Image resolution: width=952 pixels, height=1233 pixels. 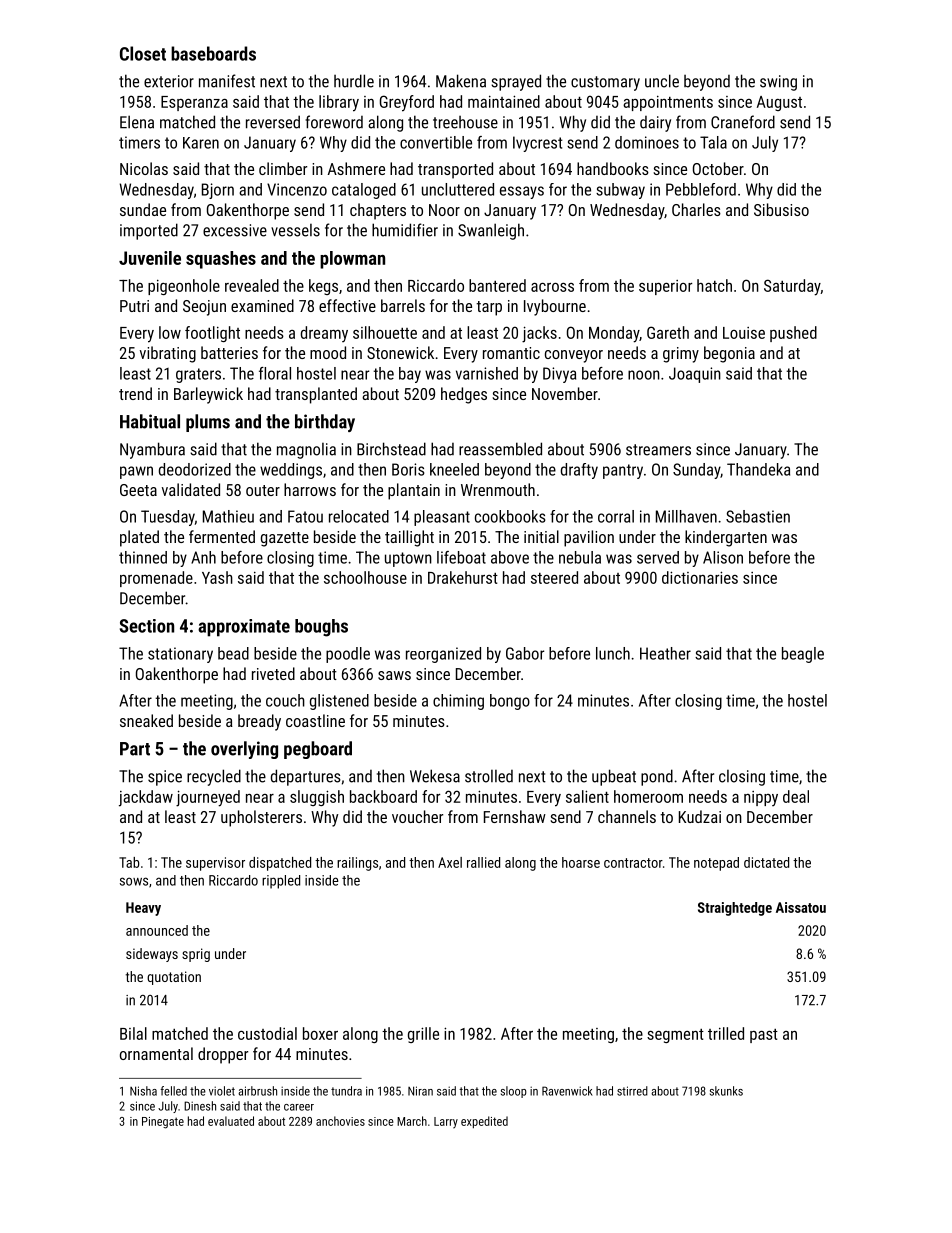 I want to click on baseboards, so click(x=213, y=53).
